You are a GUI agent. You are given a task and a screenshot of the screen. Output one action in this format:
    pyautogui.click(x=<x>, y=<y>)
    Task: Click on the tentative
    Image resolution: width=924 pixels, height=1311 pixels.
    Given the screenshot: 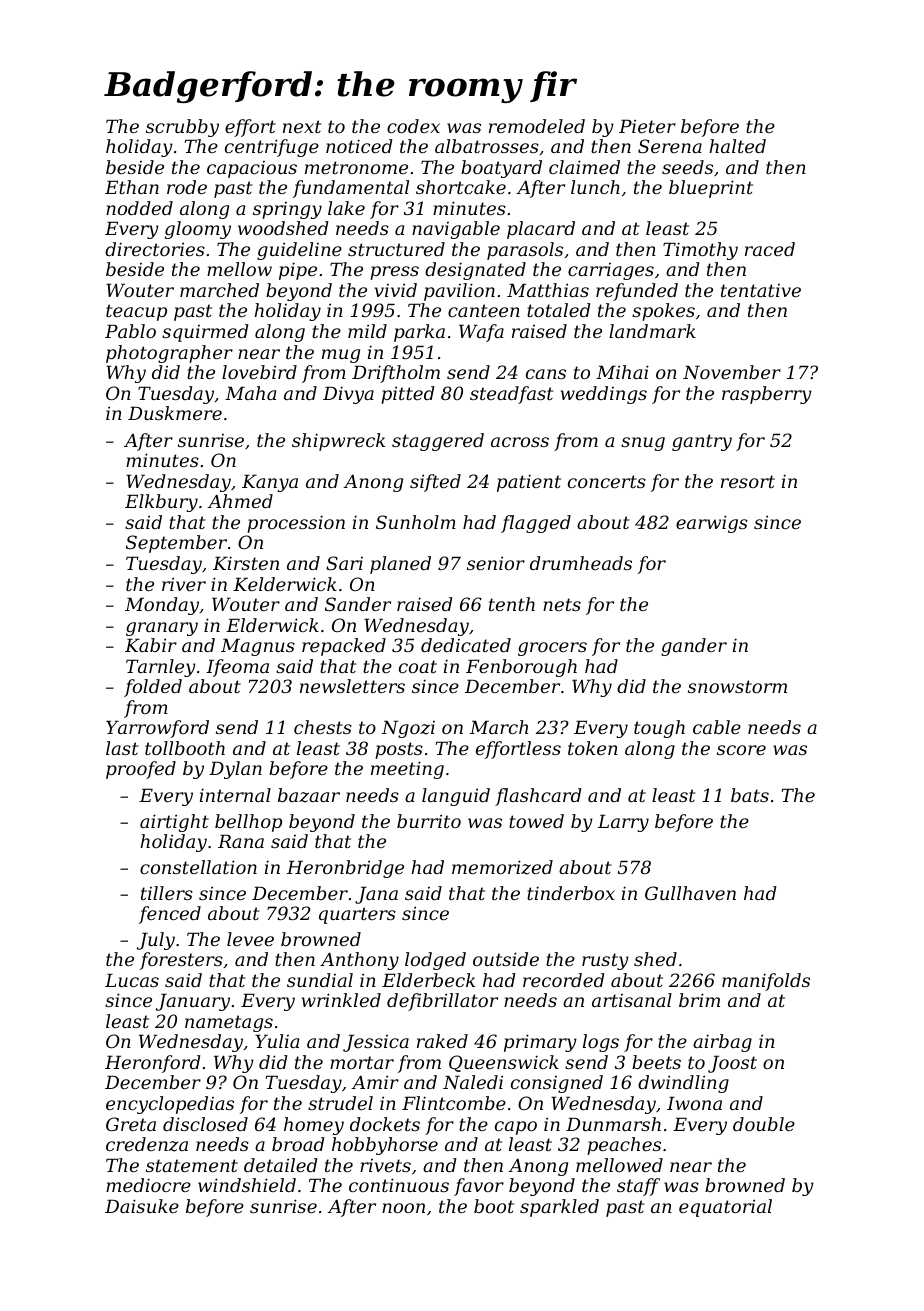 What is the action you would take?
    pyautogui.click(x=761, y=290)
